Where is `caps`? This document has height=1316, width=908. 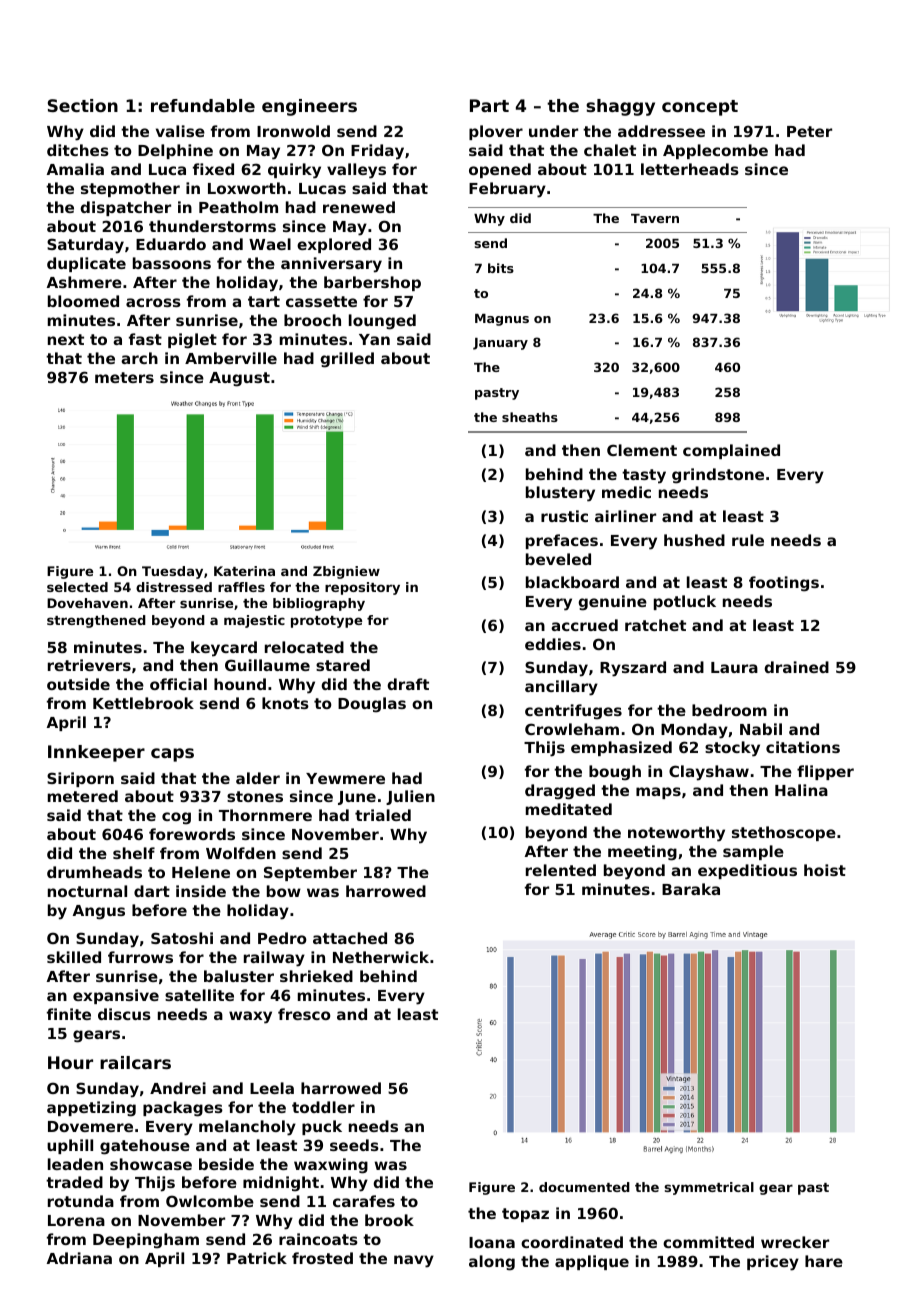 caps is located at coordinates (172, 755).
